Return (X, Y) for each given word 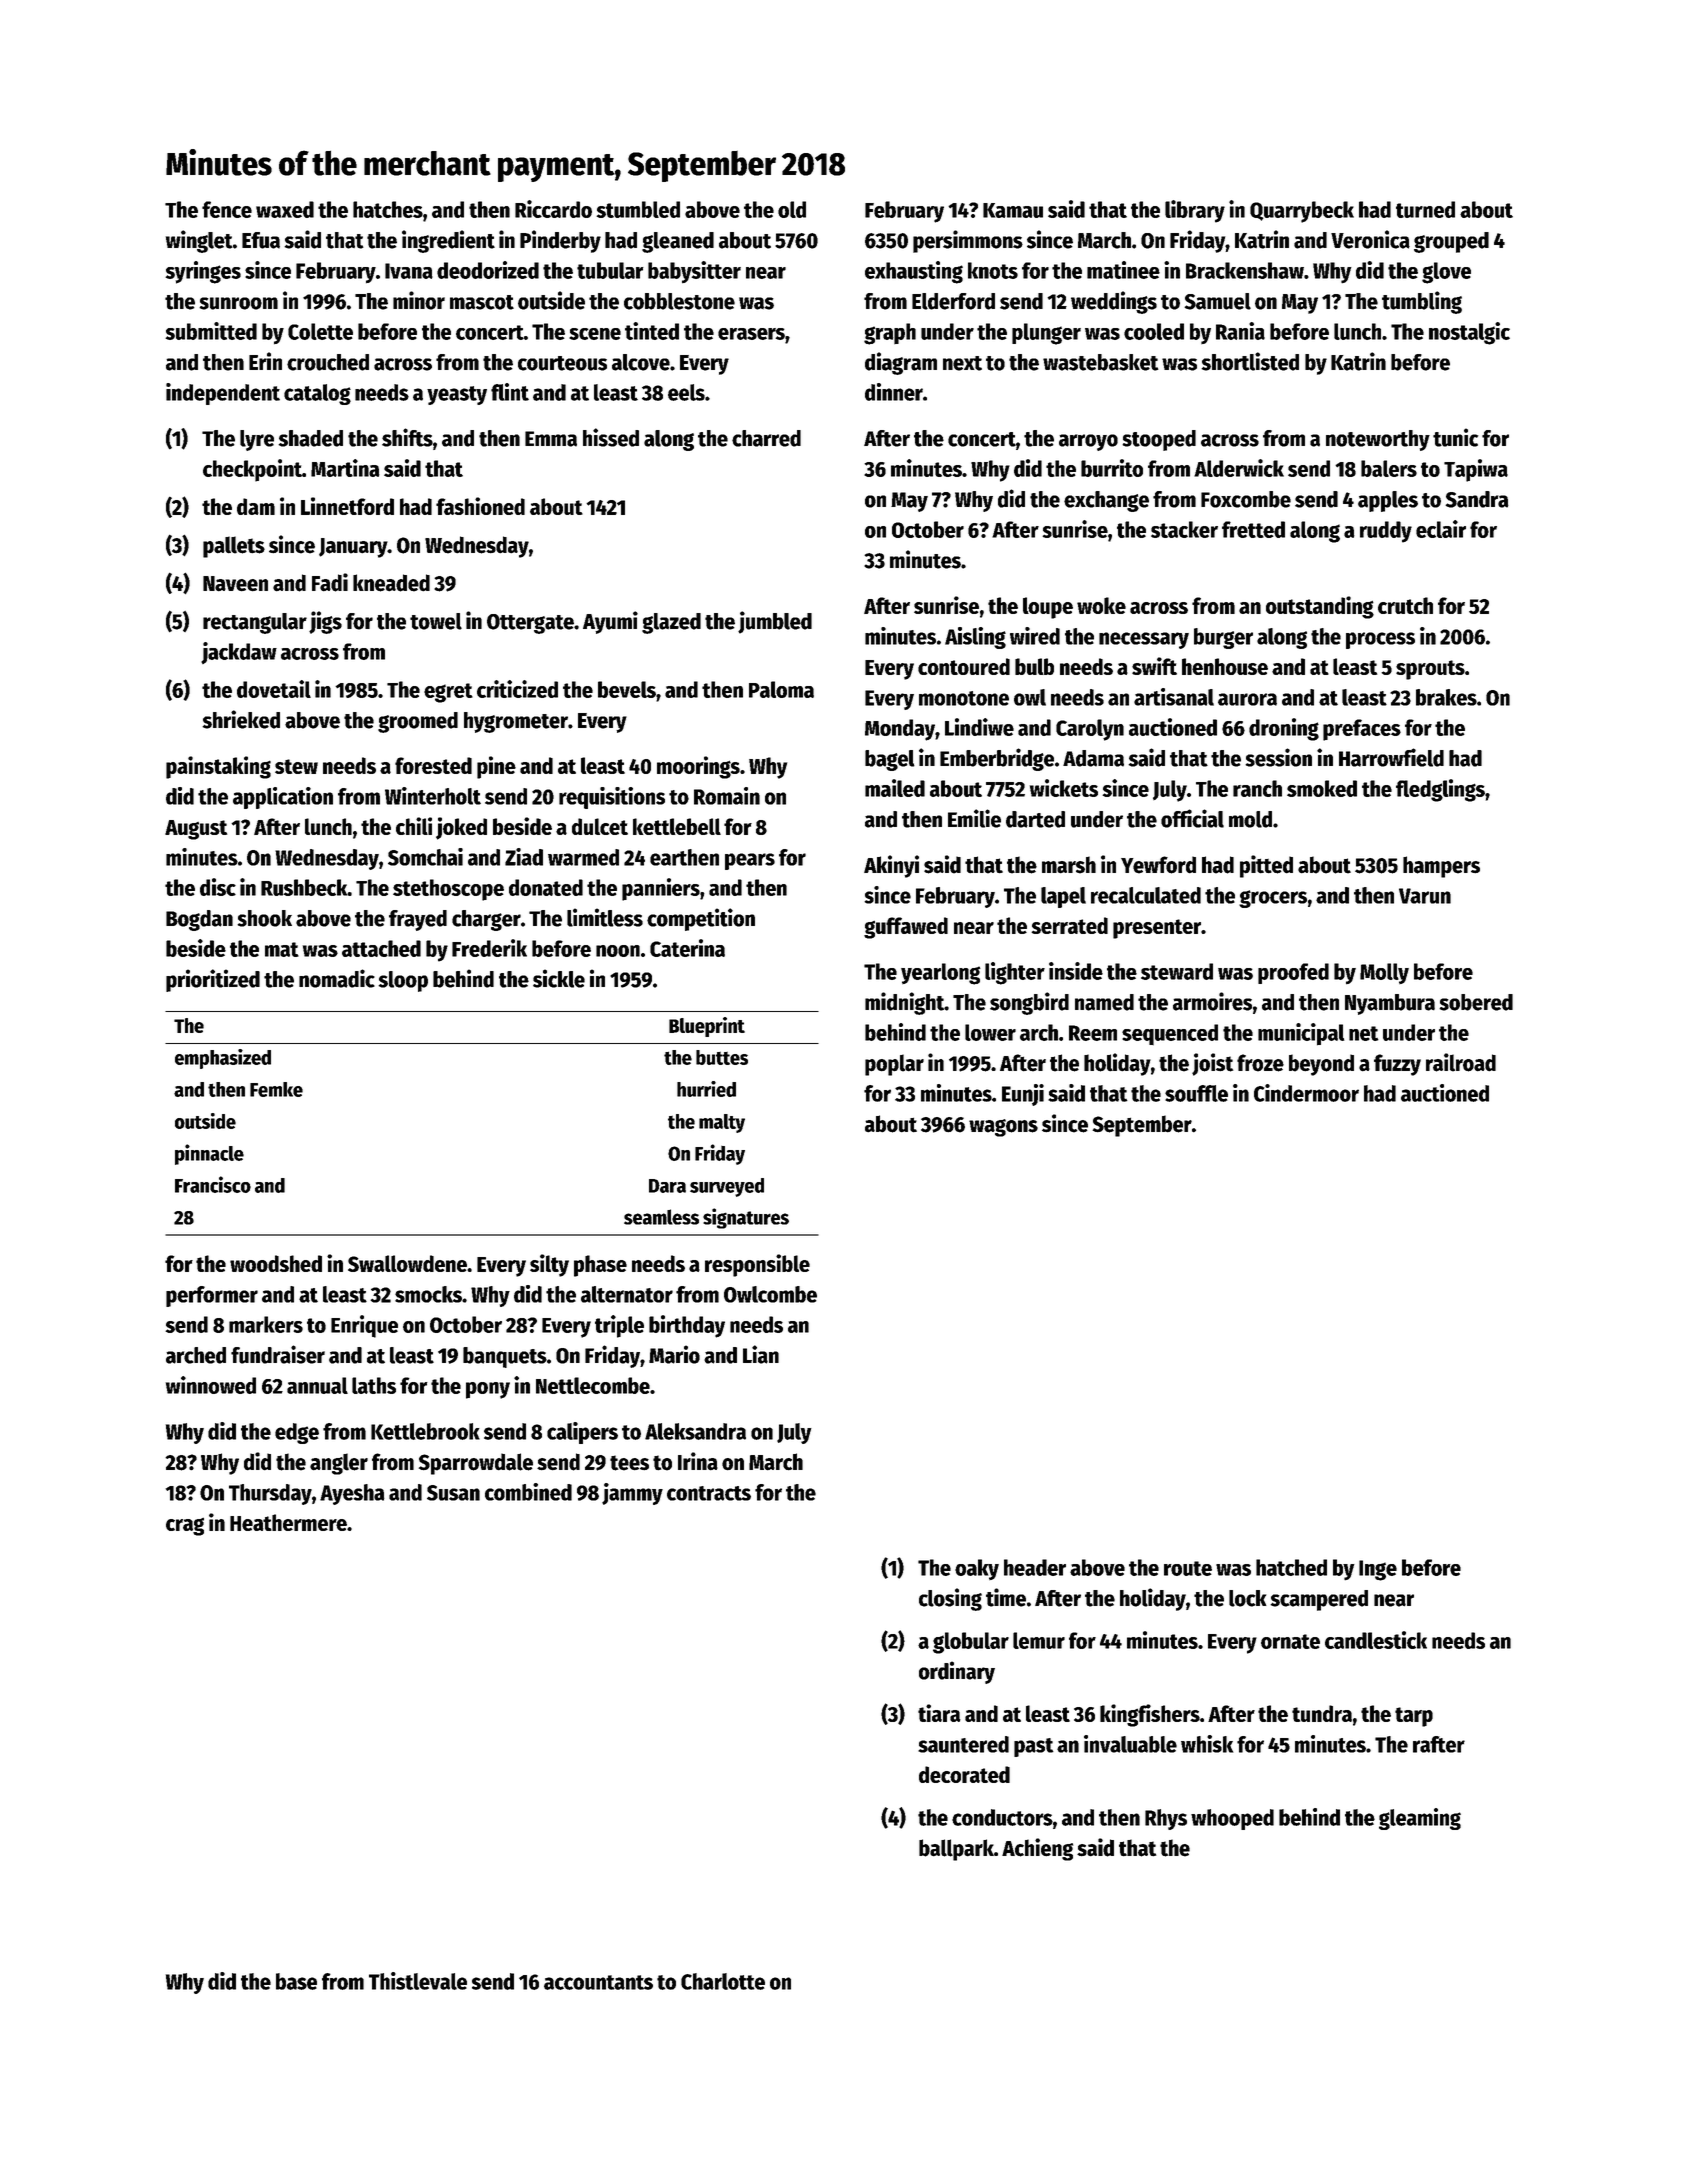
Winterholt (433, 796)
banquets (505, 1357)
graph (890, 334)
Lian (761, 1354)
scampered (1319, 1600)
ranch (1257, 788)
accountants (598, 1982)
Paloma (781, 689)
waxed (285, 209)
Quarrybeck (1302, 212)
